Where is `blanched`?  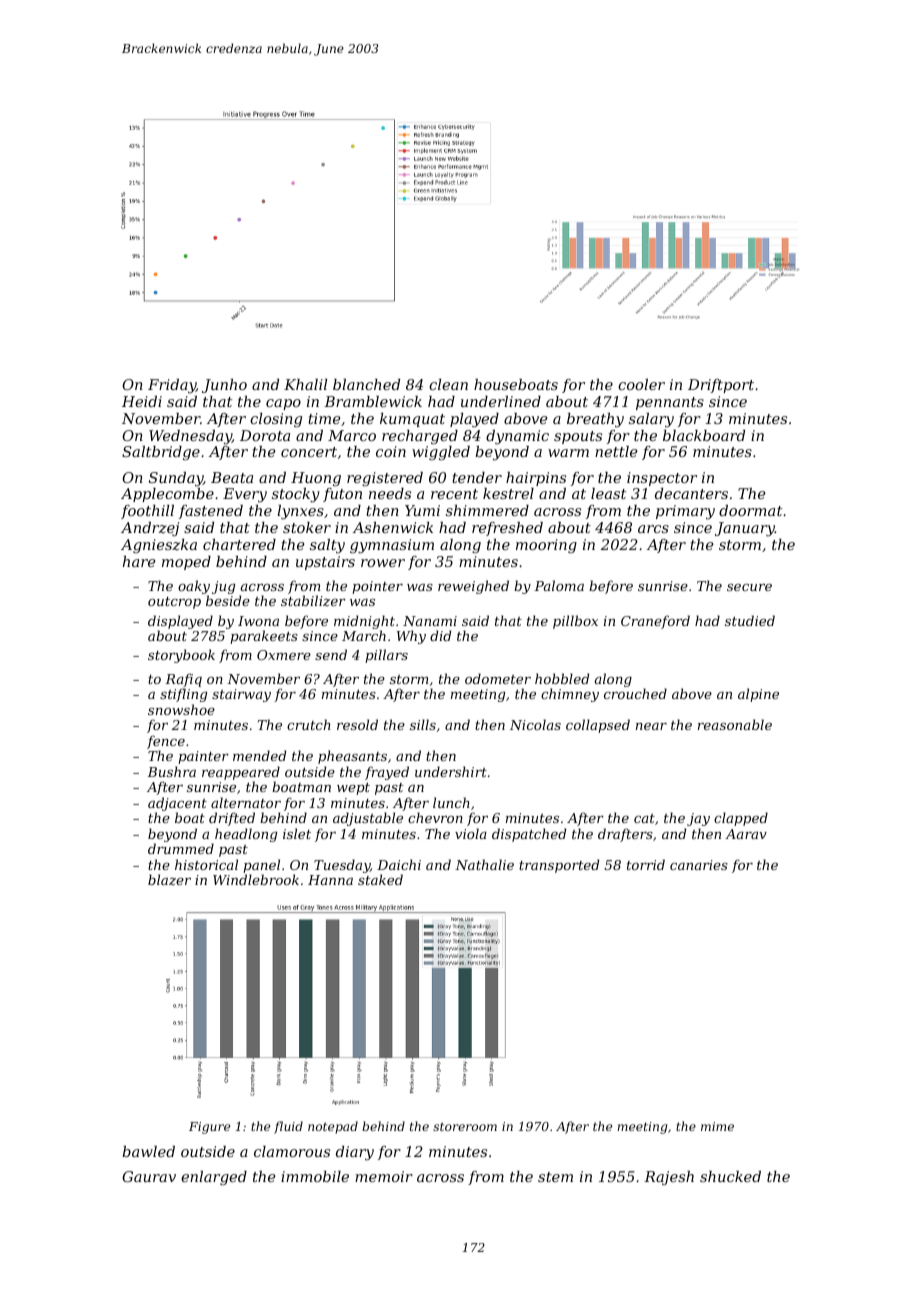 blanched is located at coordinates (366, 384).
